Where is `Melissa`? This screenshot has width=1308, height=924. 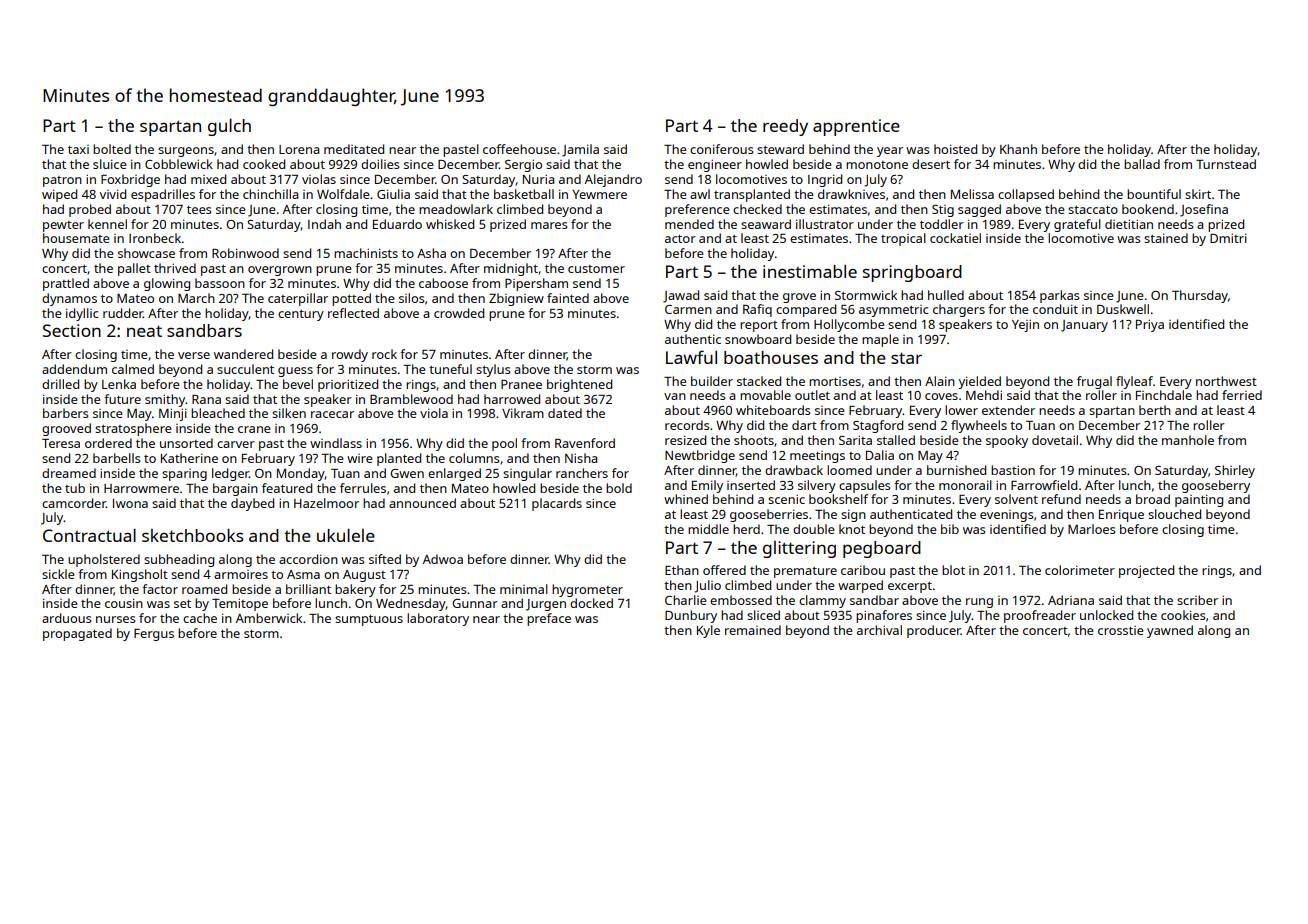 Melissa is located at coordinates (972, 194).
